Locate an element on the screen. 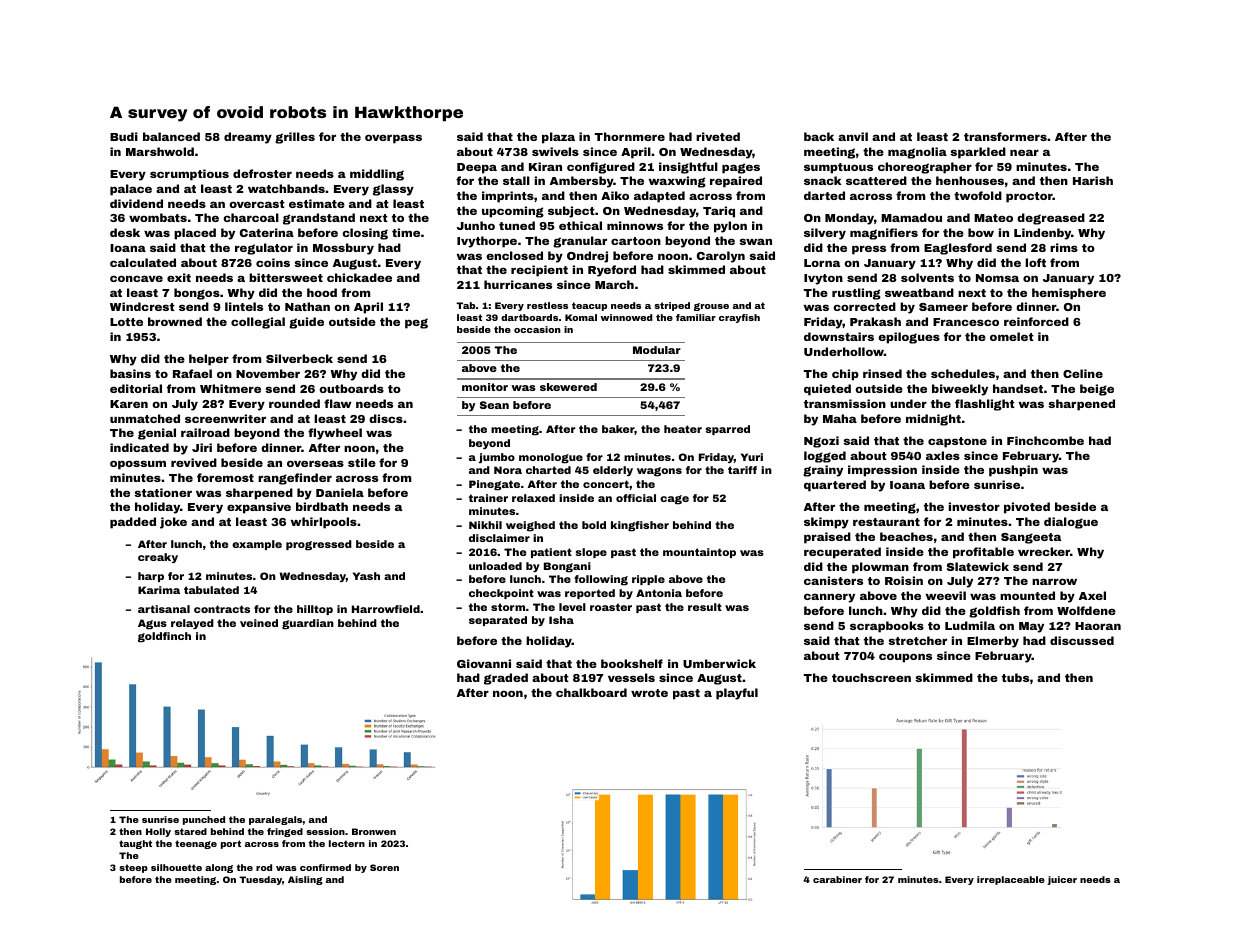 The image size is (1233, 952). foremost is located at coordinates (225, 477).
